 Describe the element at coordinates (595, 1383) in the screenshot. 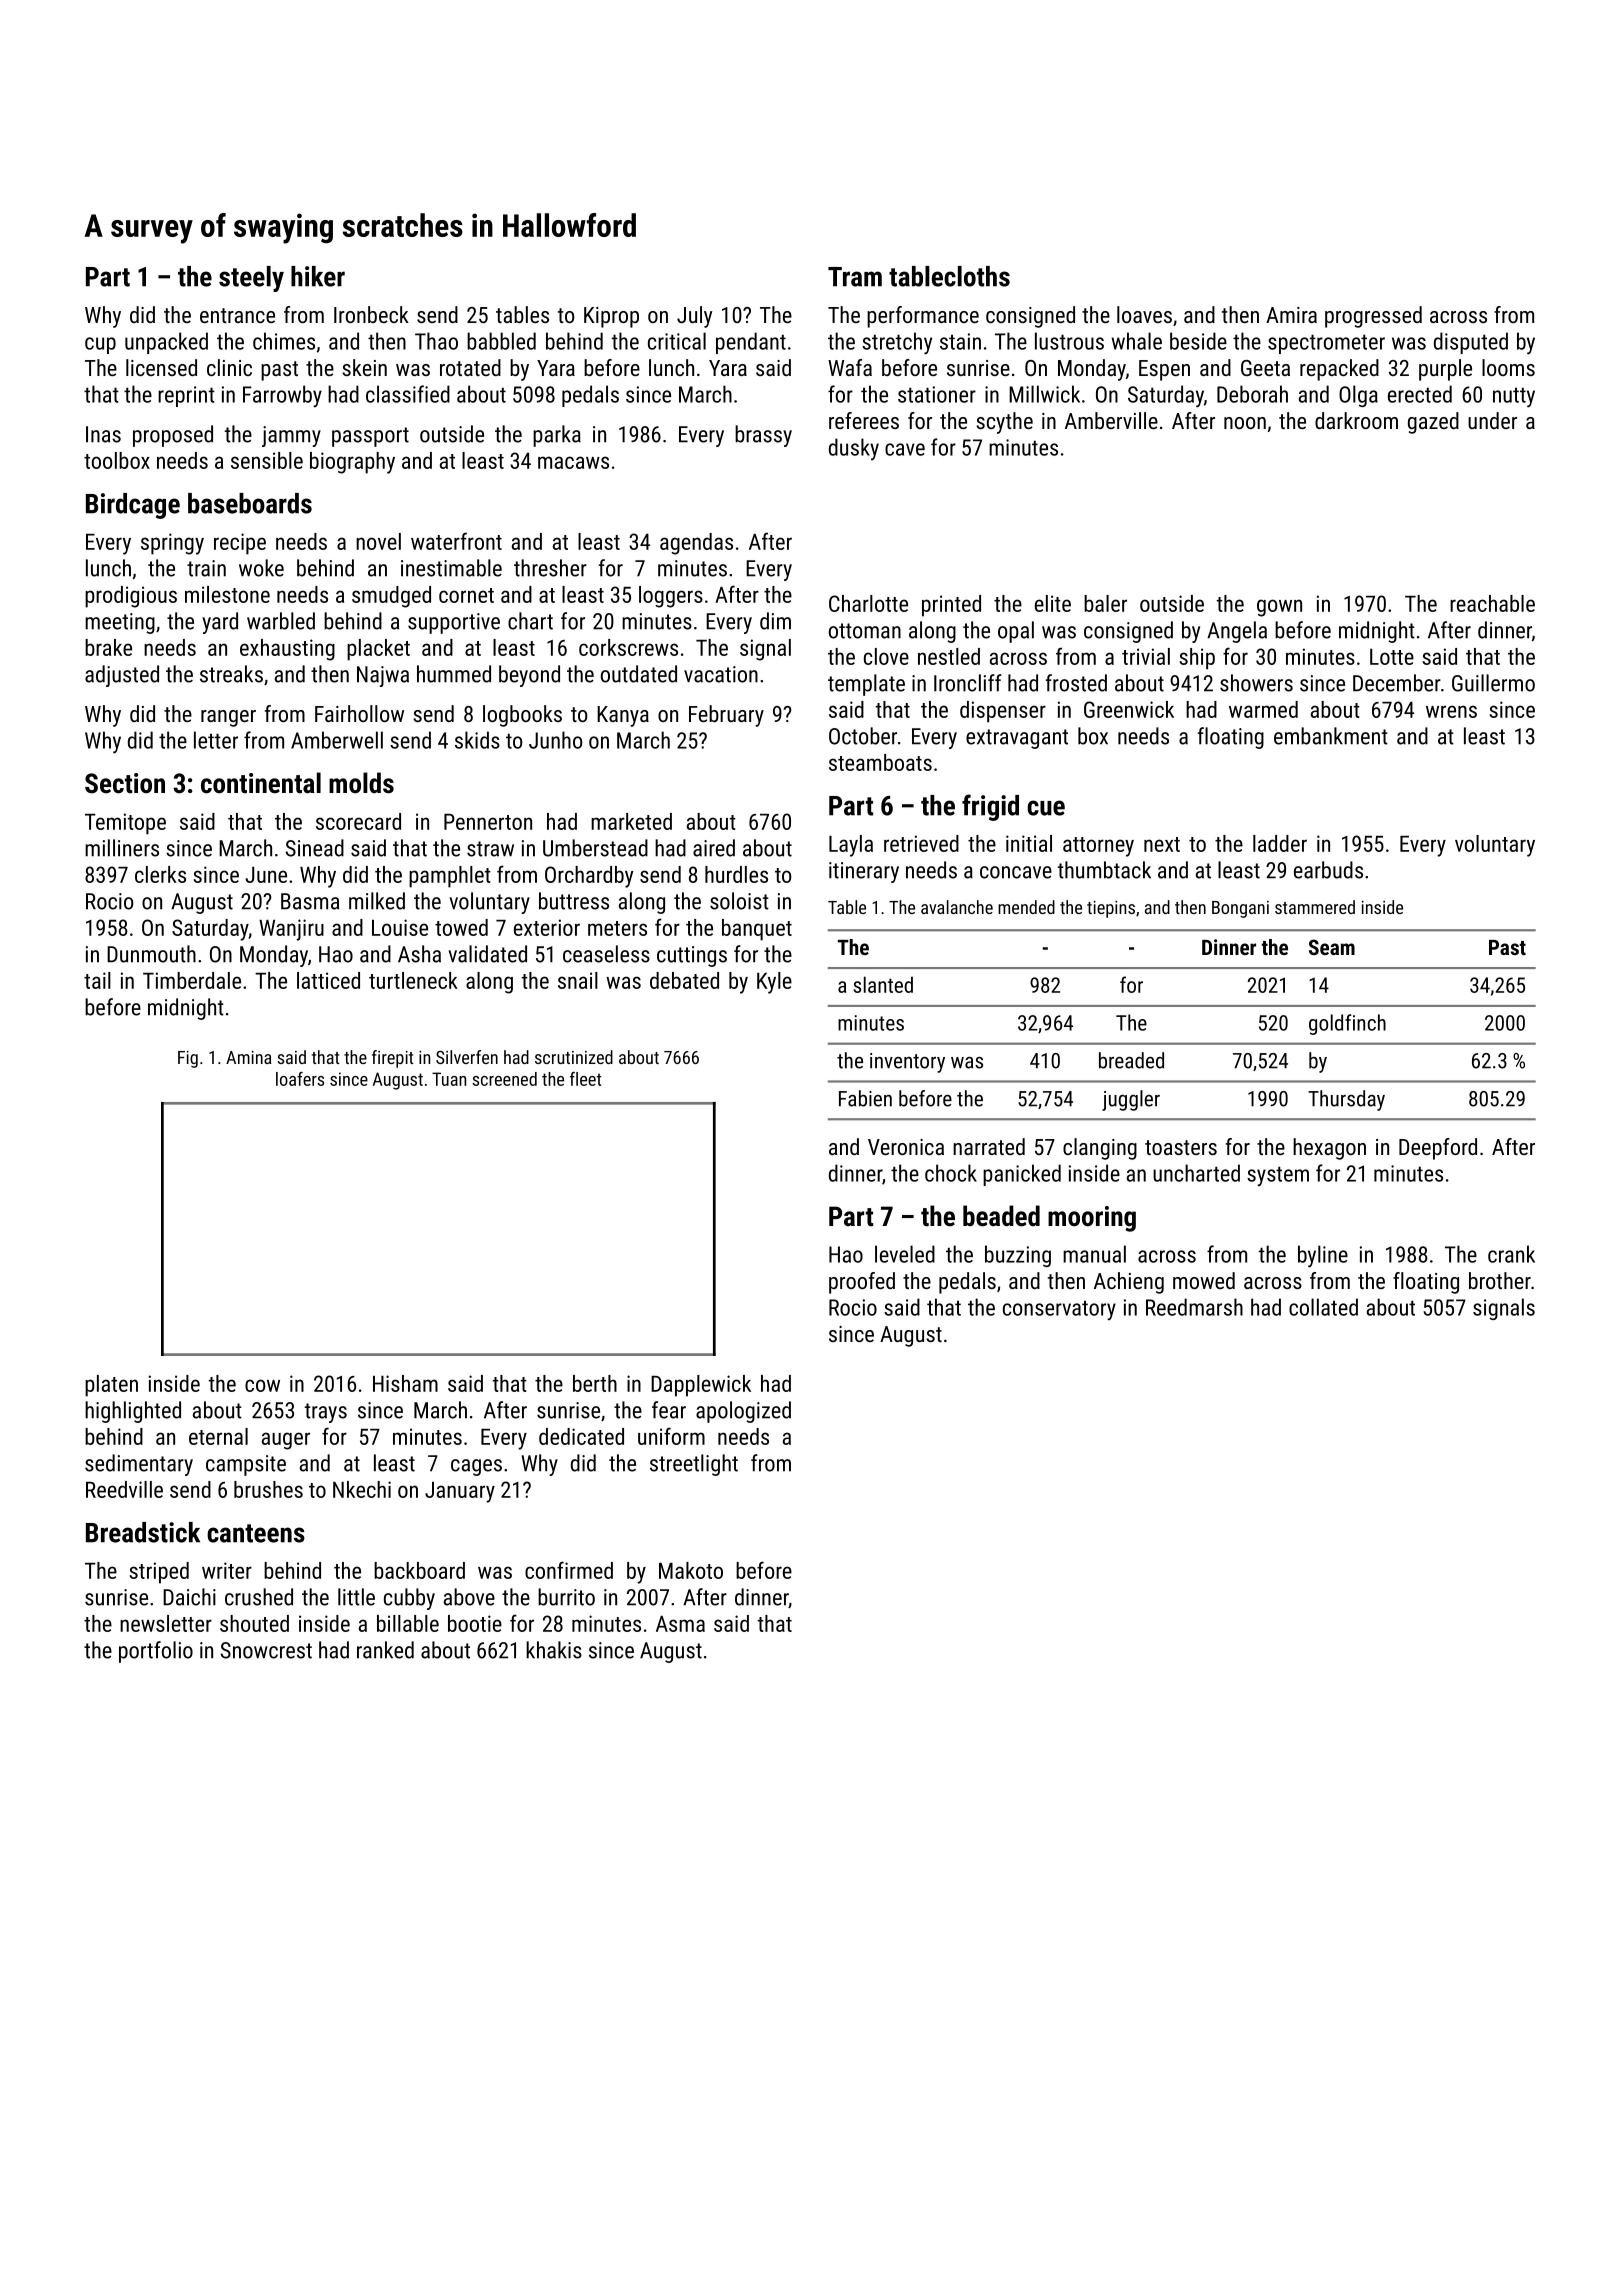

I see `berth` at that location.
